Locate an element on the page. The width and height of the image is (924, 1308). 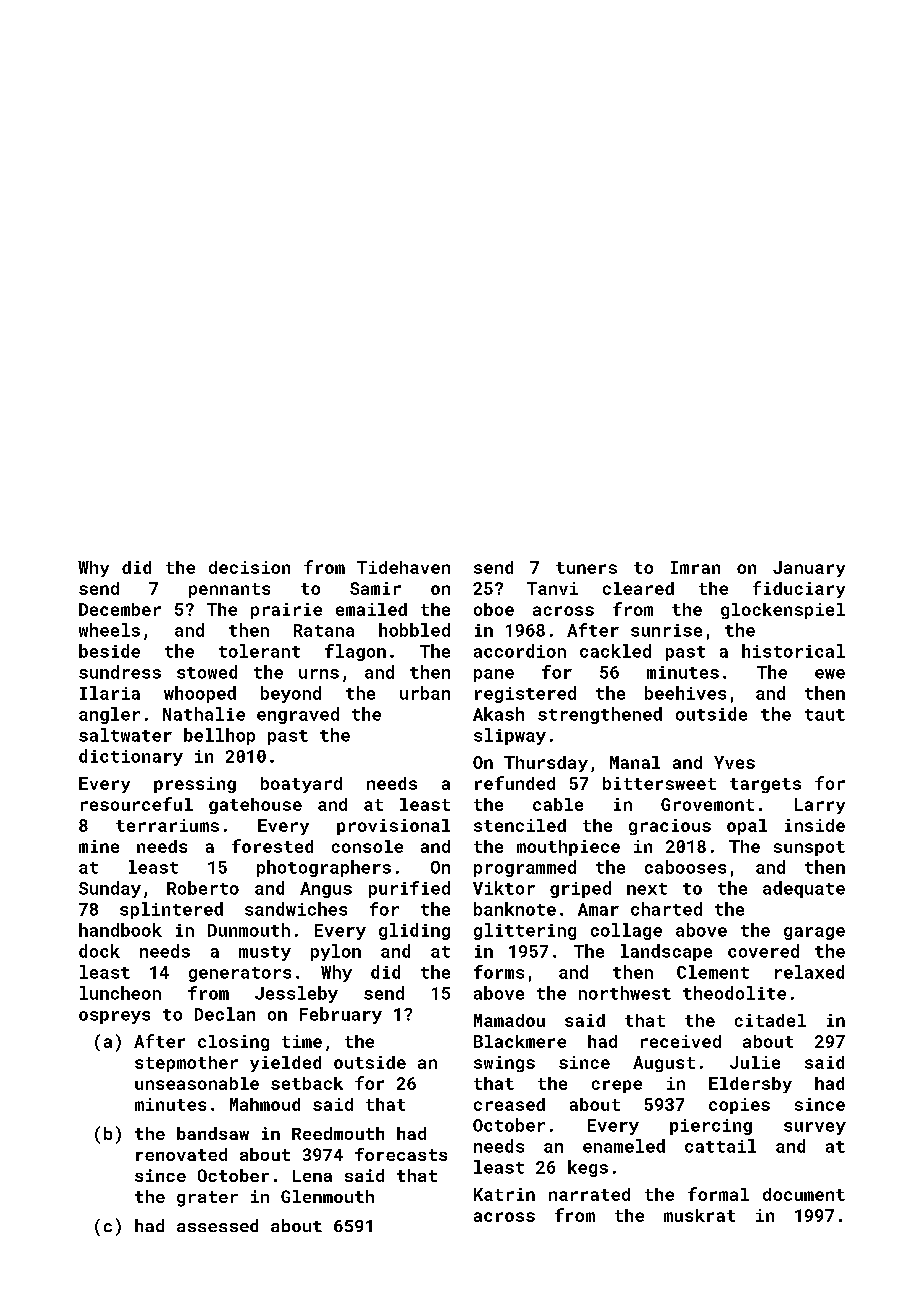
February is located at coordinates (341, 1015).
